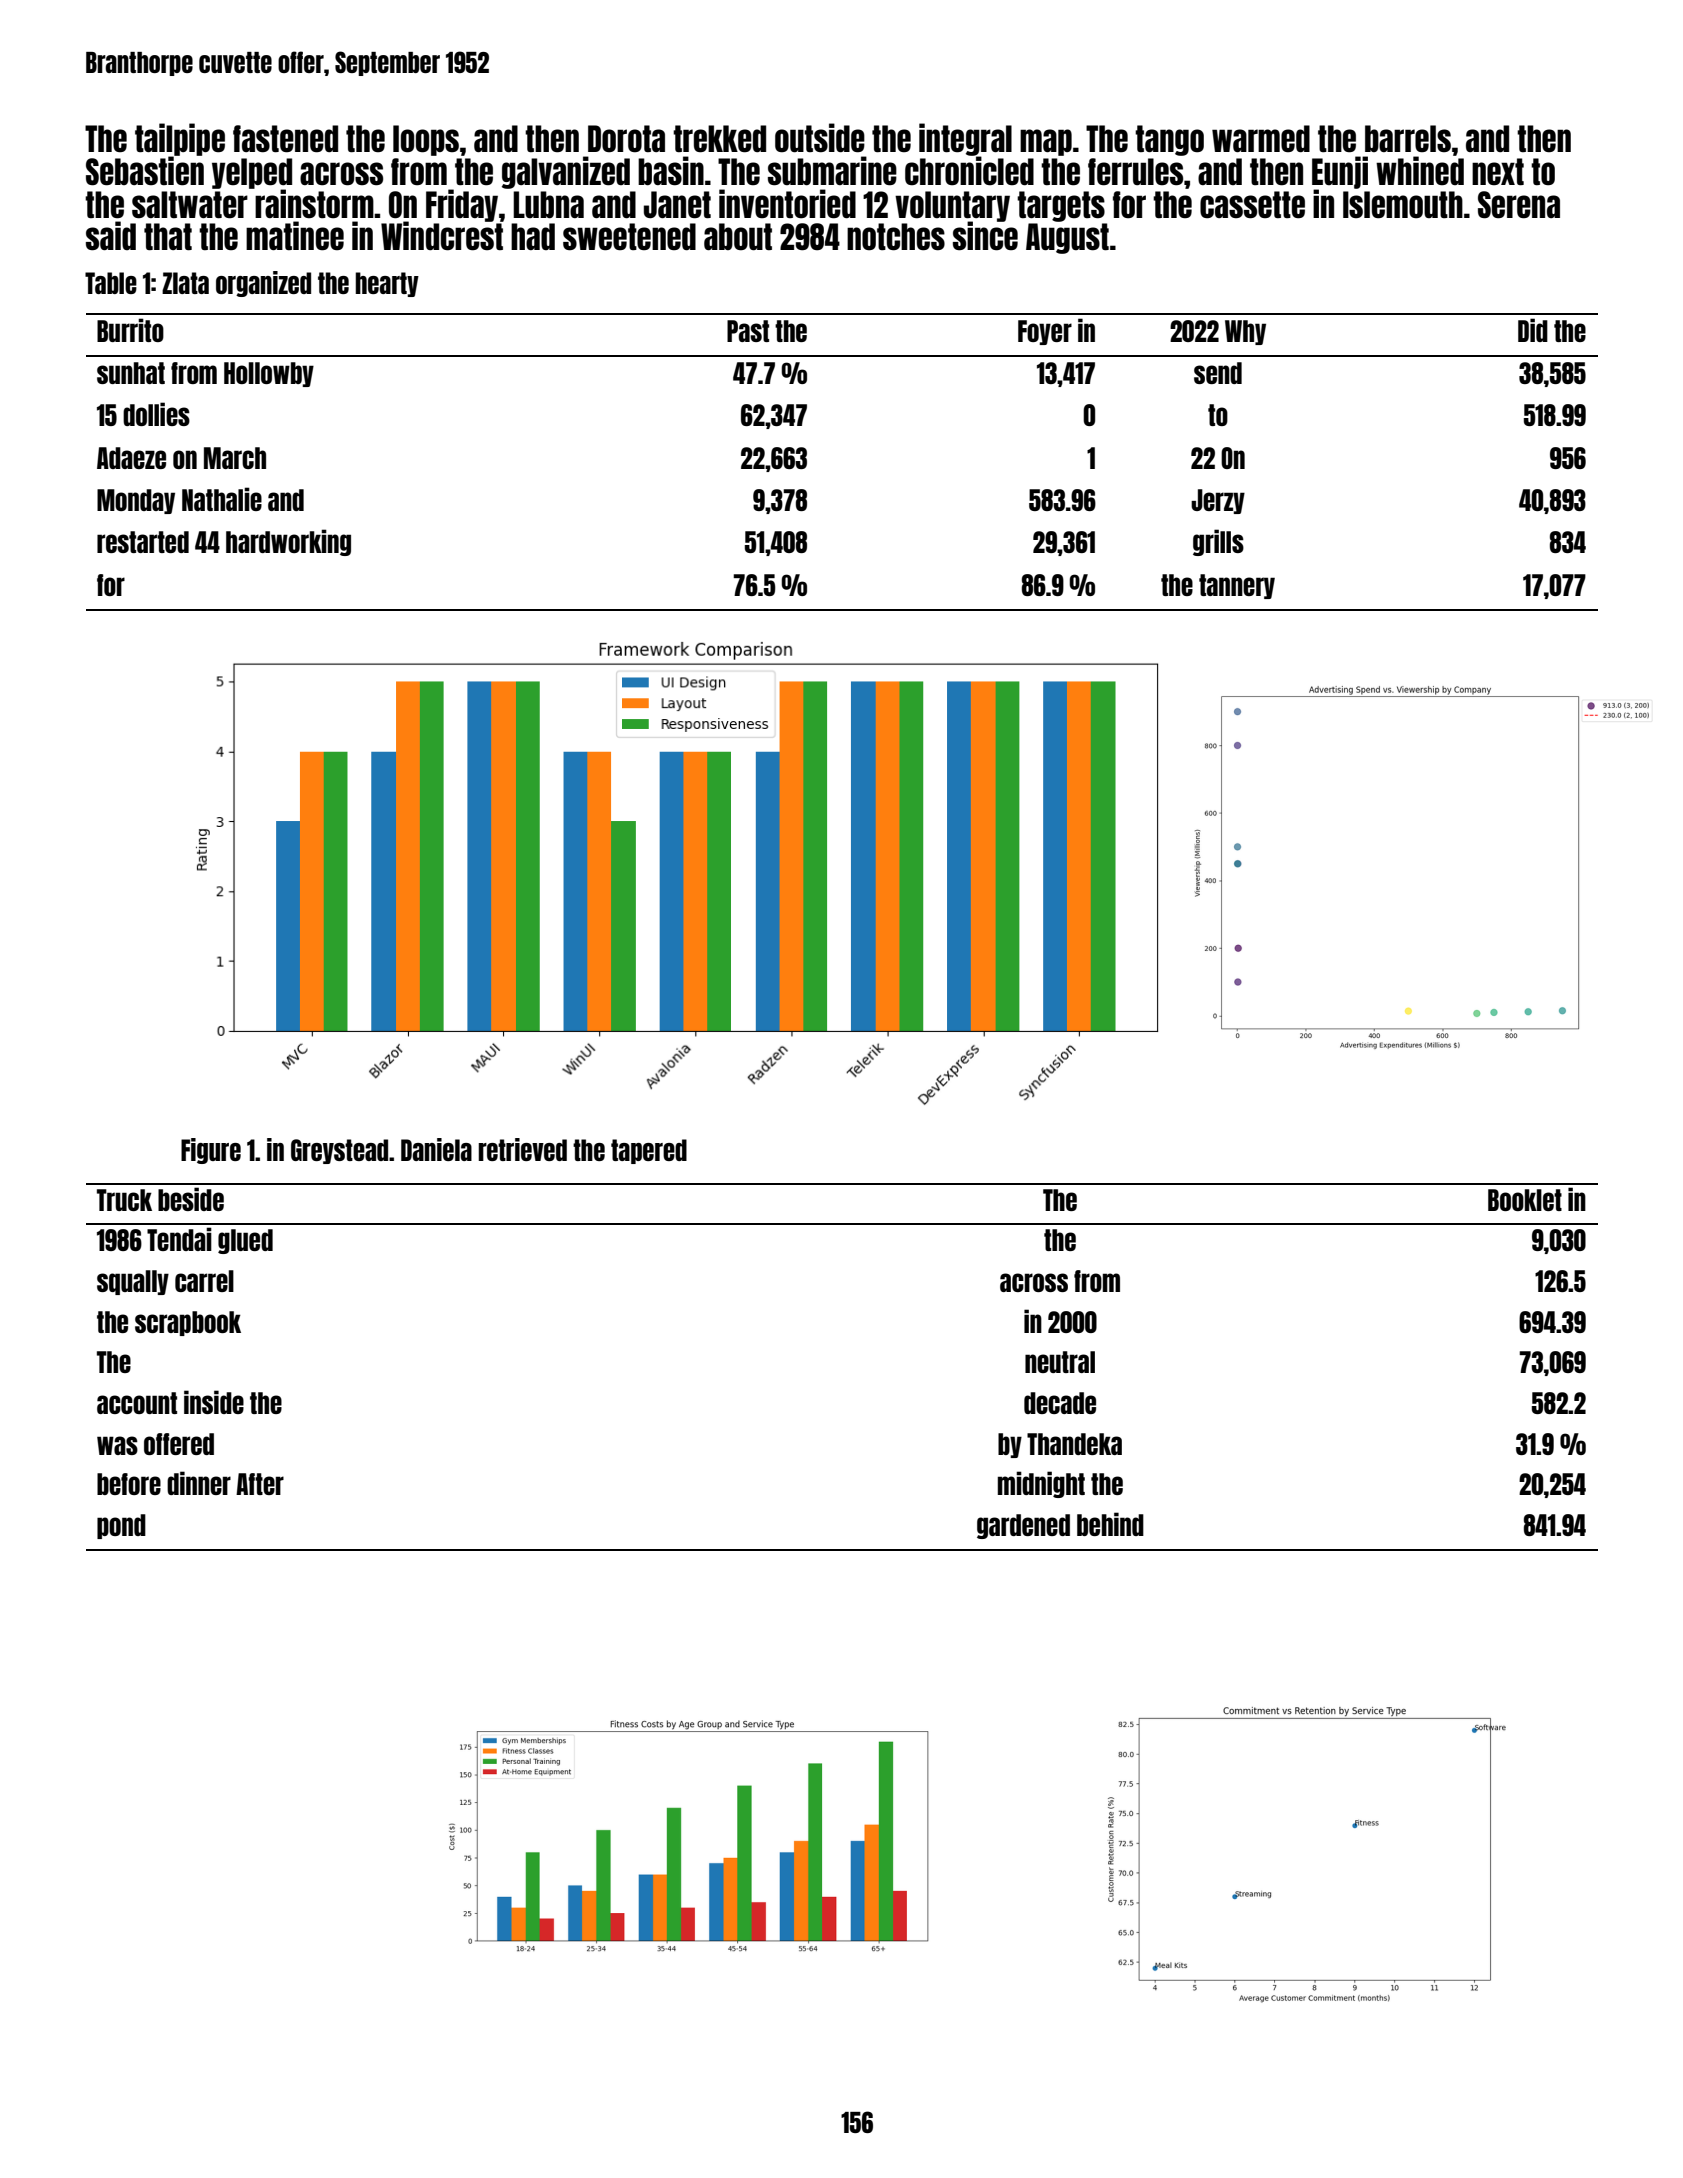 The width and height of the screenshot is (1683, 2178). I want to click on before, so click(129, 1484).
